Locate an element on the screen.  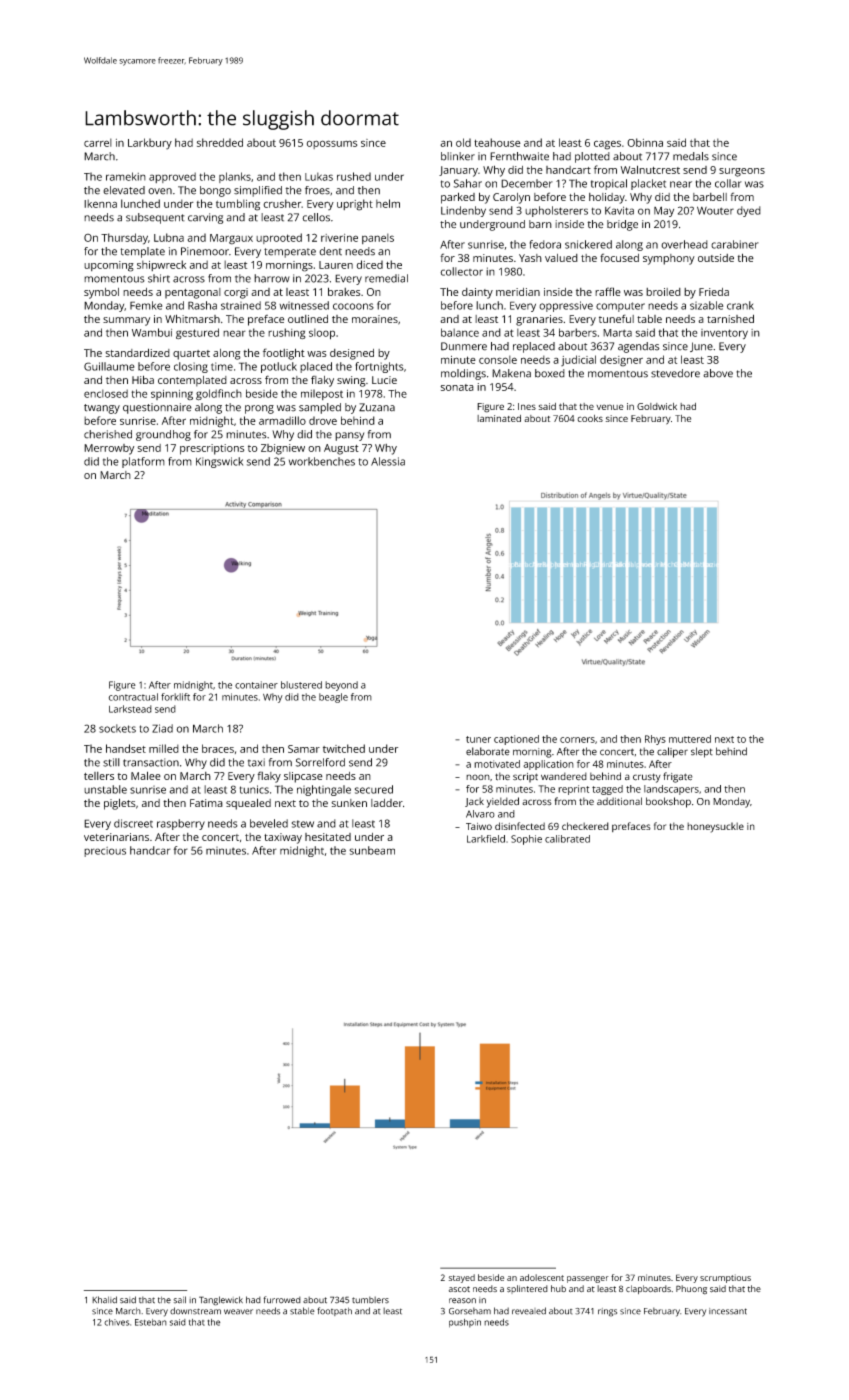
console is located at coordinates (498, 359).
